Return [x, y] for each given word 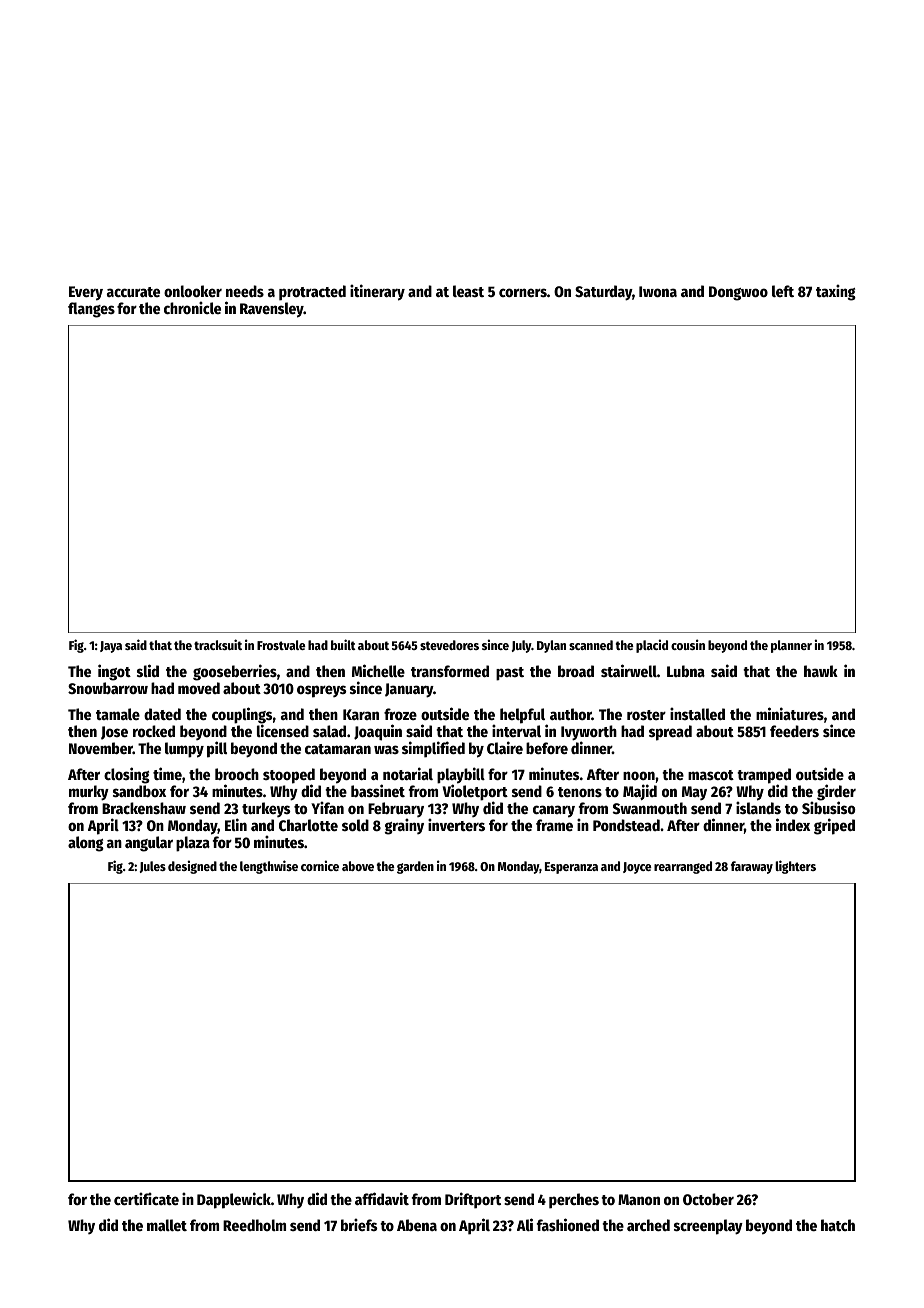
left [783, 291]
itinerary [377, 292]
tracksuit [218, 644]
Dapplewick [234, 1200]
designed [192, 867]
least [468, 291]
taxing [836, 292]
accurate [133, 292]
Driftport [473, 1200]
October [708, 1199]
